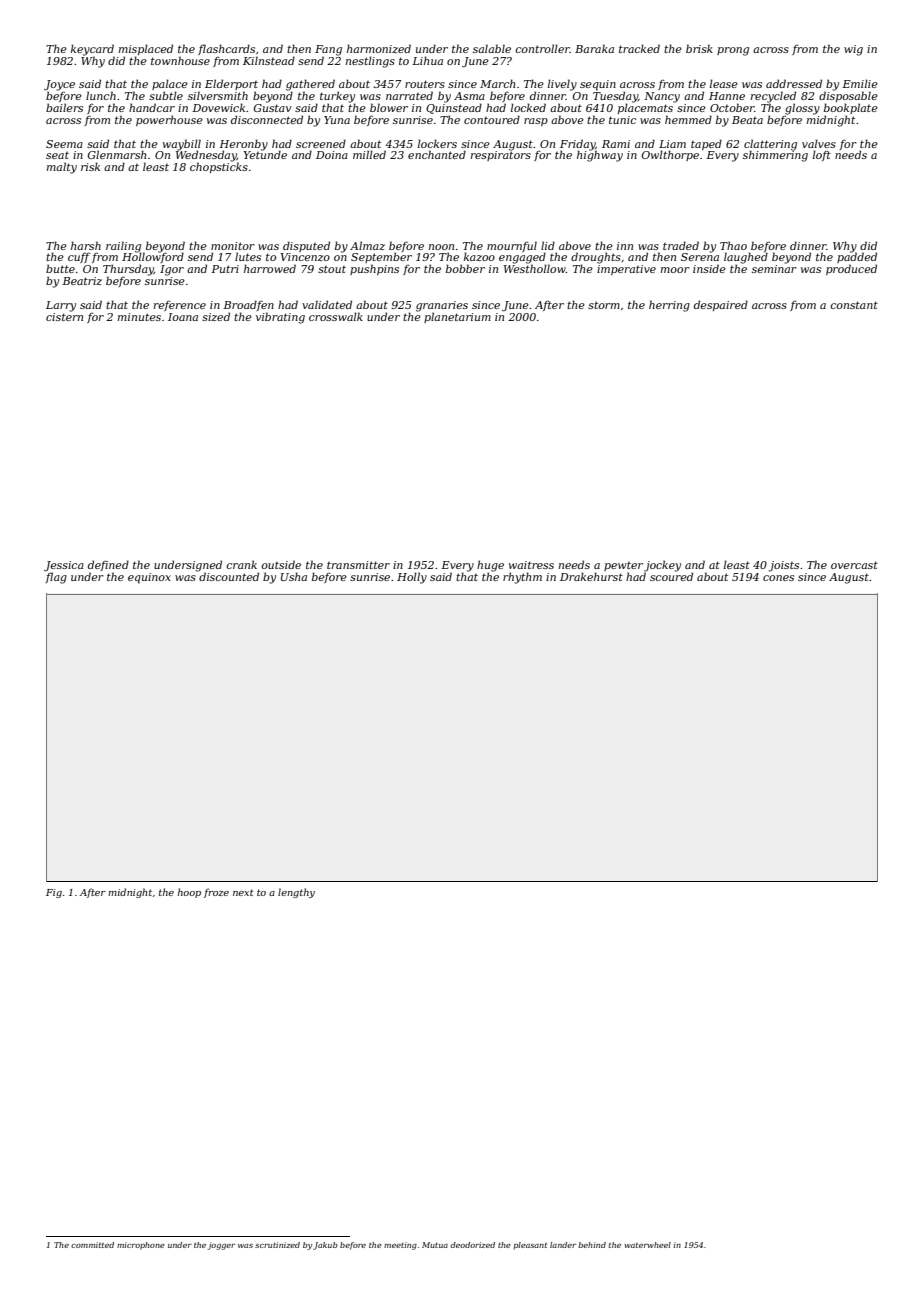 This document has width=924, height=1308. Describe the element at coordinates (733, 245) in the document. I see `Thao` at that location.
